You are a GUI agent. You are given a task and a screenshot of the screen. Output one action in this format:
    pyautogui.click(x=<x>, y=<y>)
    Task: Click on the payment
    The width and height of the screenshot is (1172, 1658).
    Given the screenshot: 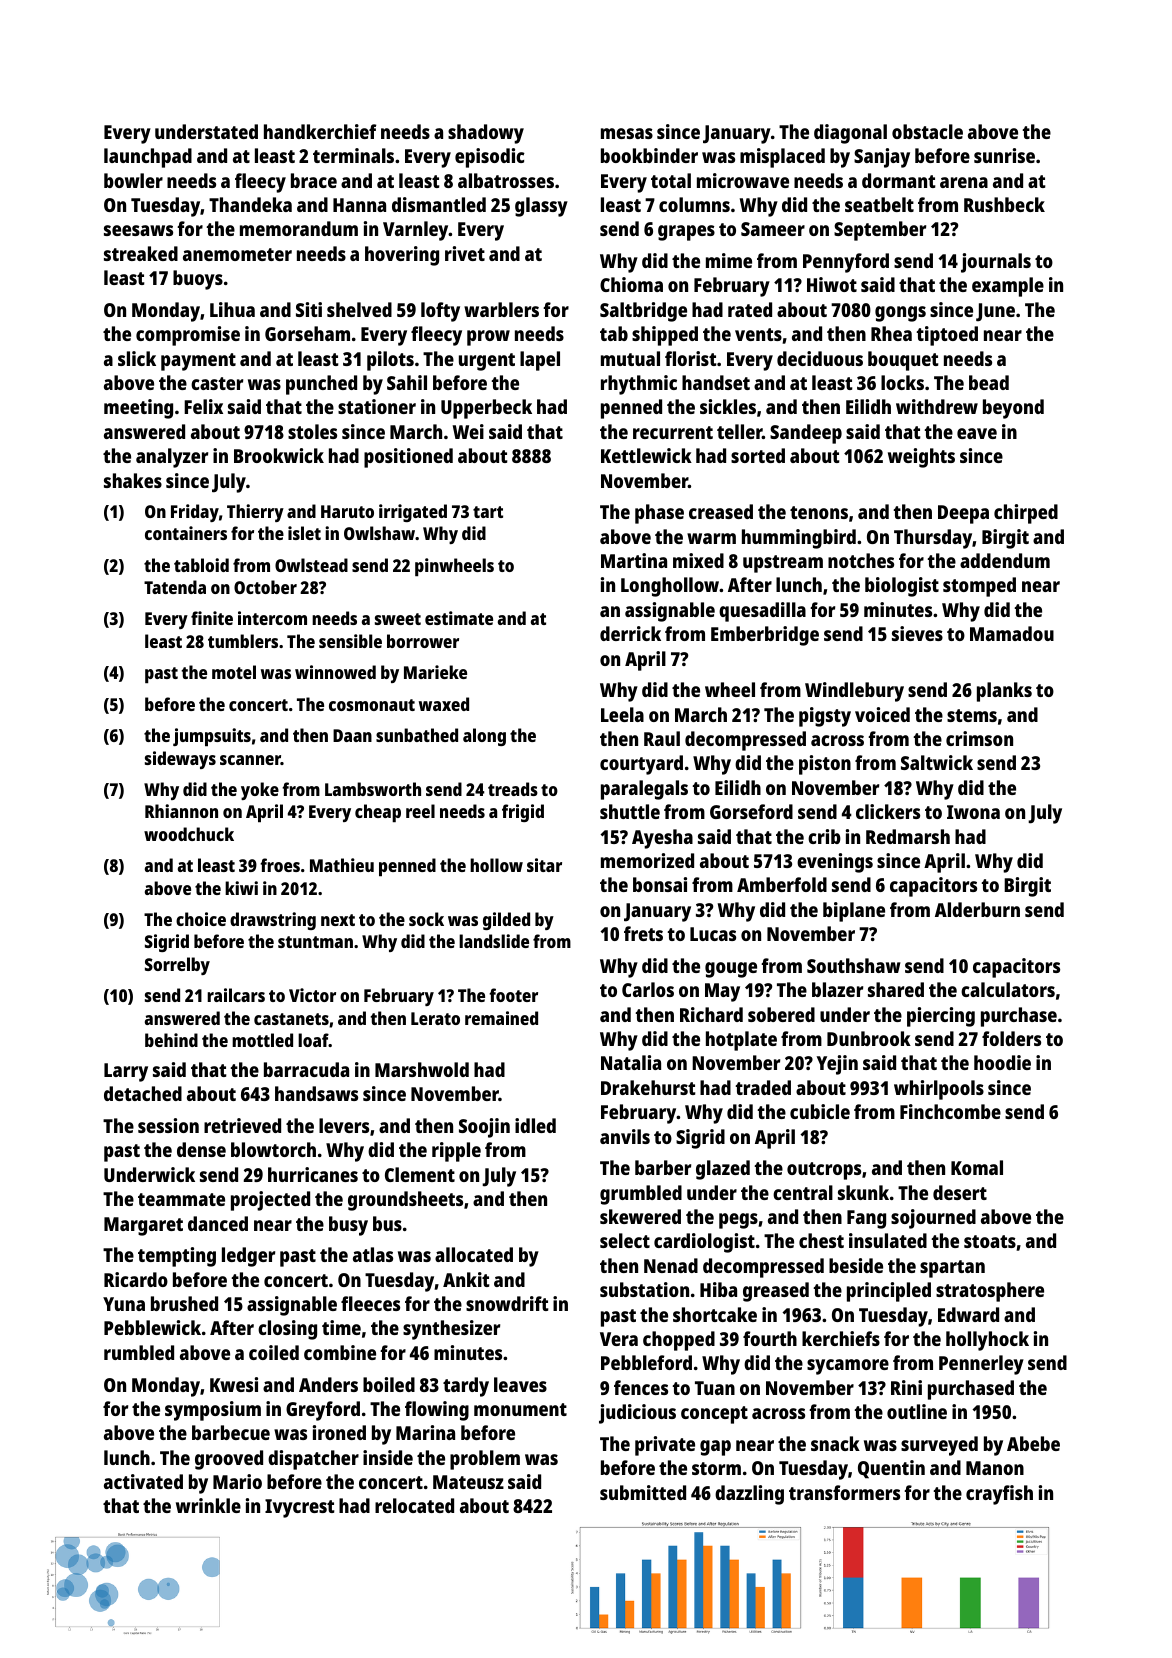 What is the action you would take?
    pyautogui.click(x=198, y=362)
